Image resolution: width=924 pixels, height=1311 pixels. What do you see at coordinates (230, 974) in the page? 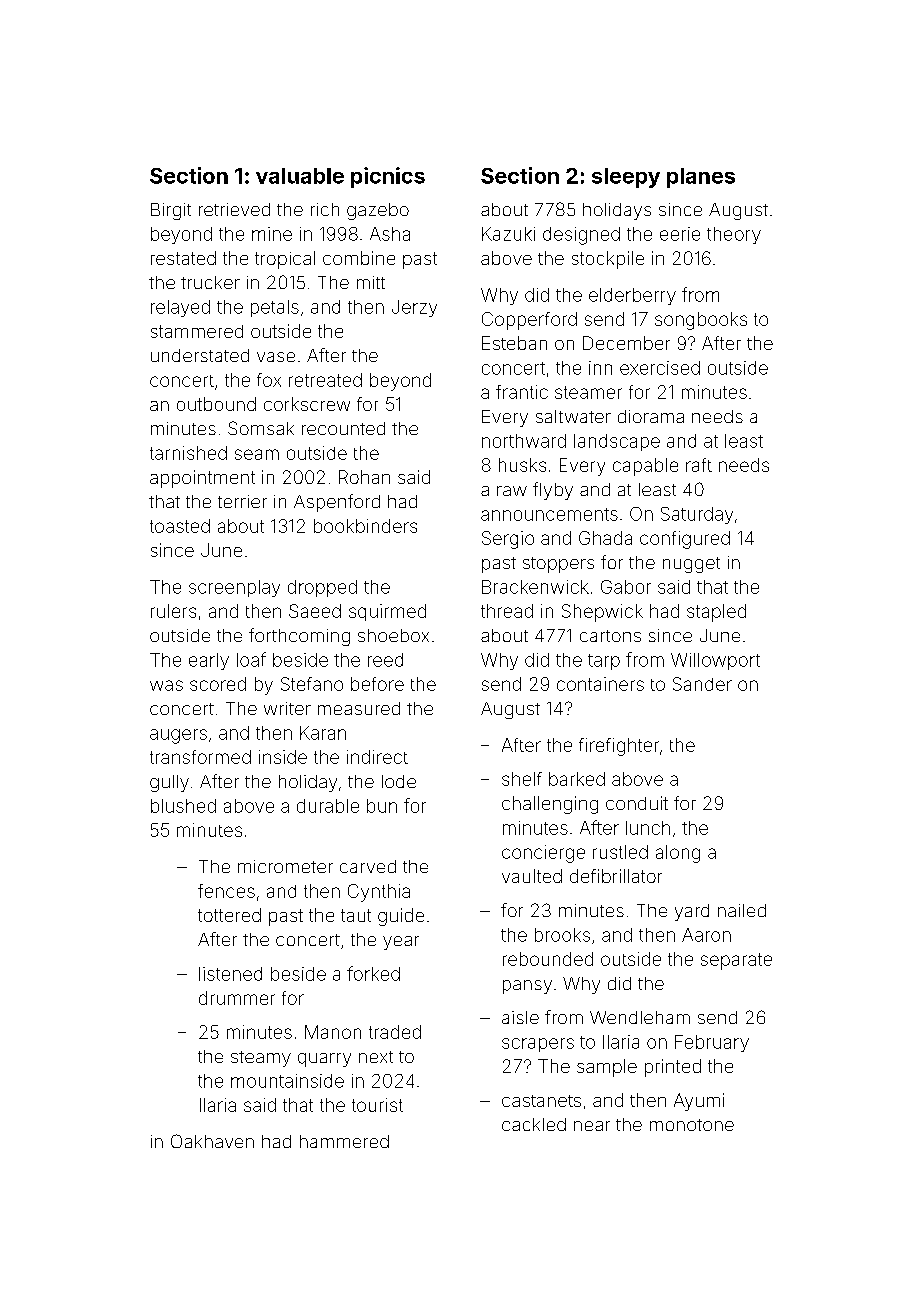
I see `listened` at bounding box center [230, 974].
